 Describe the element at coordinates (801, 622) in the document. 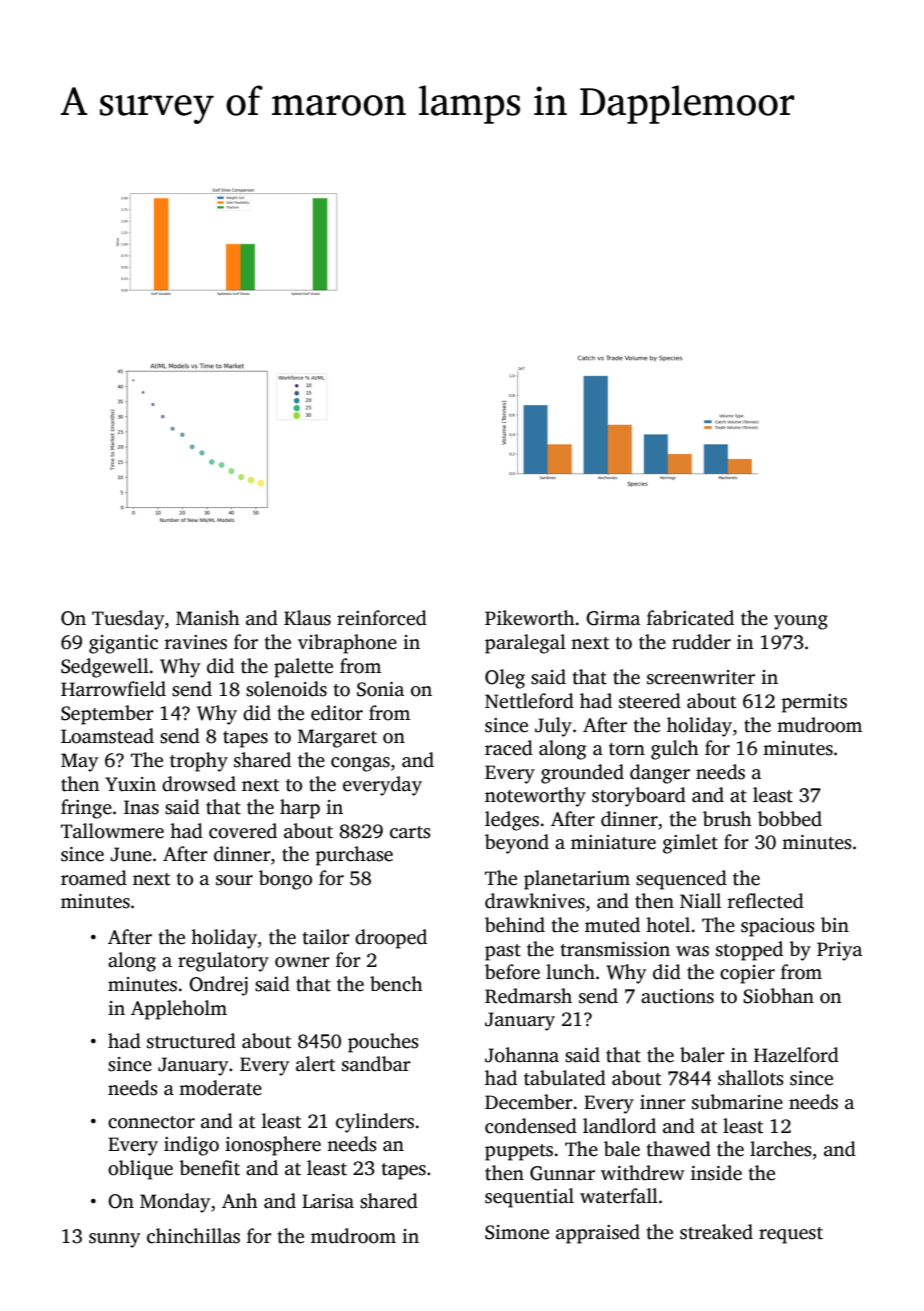

I see `young` at that location.
